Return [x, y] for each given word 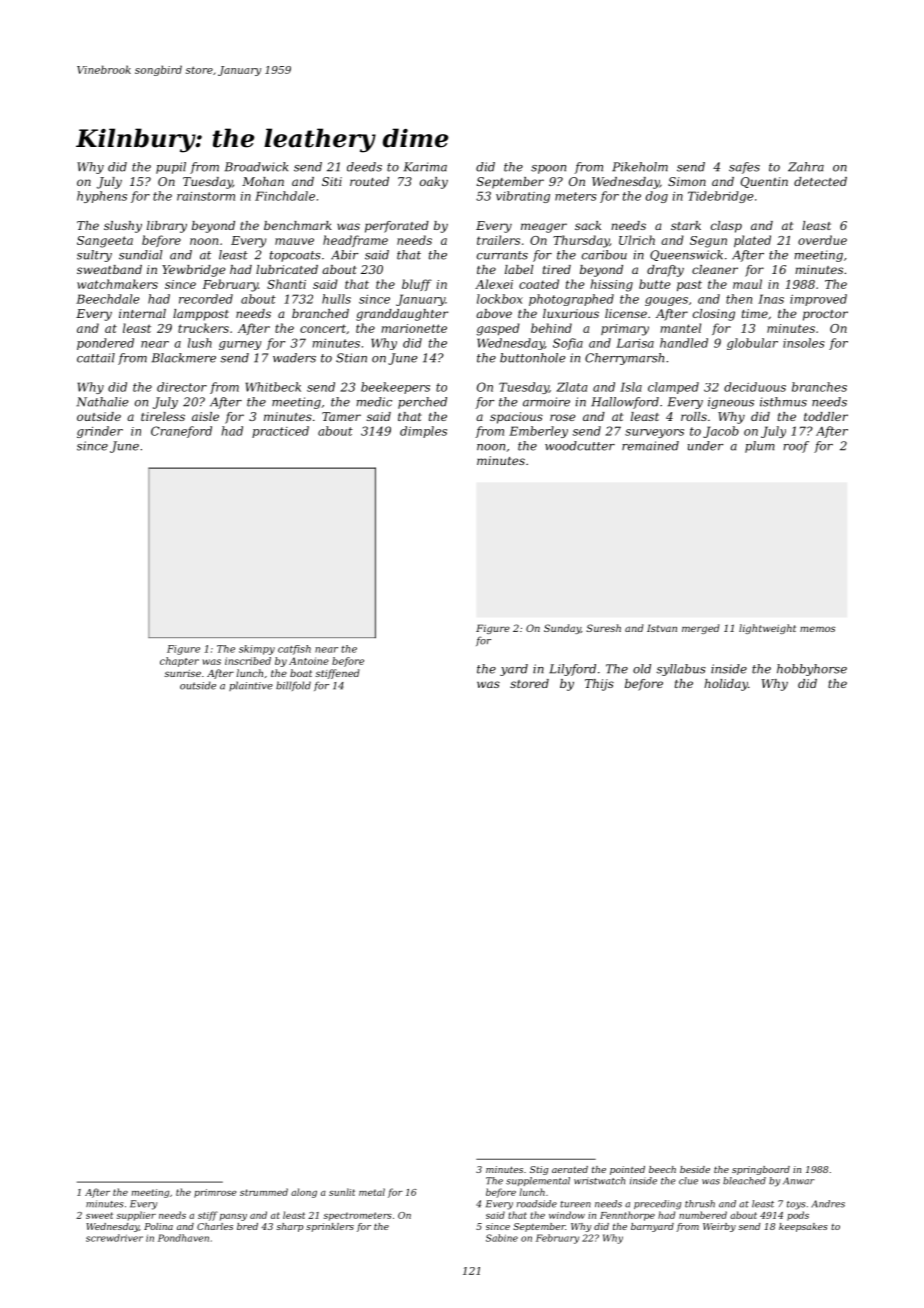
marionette [414, 328]
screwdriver [114, 1238]
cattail [96, 358]
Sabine [502, 1238]
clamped [673, 388]
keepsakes [803, 1227]
